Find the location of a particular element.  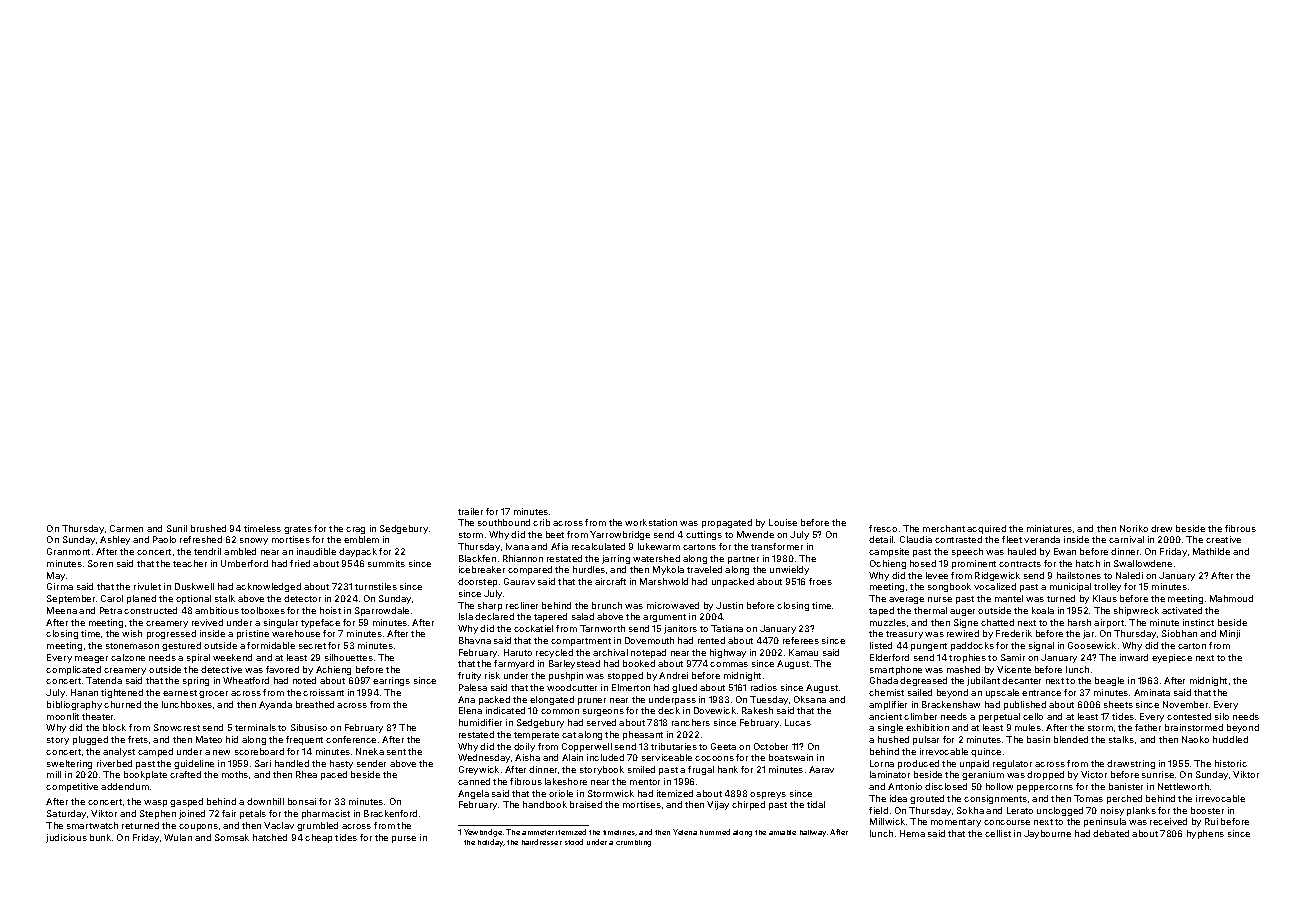

meager is located at coordinates (91, 659).
